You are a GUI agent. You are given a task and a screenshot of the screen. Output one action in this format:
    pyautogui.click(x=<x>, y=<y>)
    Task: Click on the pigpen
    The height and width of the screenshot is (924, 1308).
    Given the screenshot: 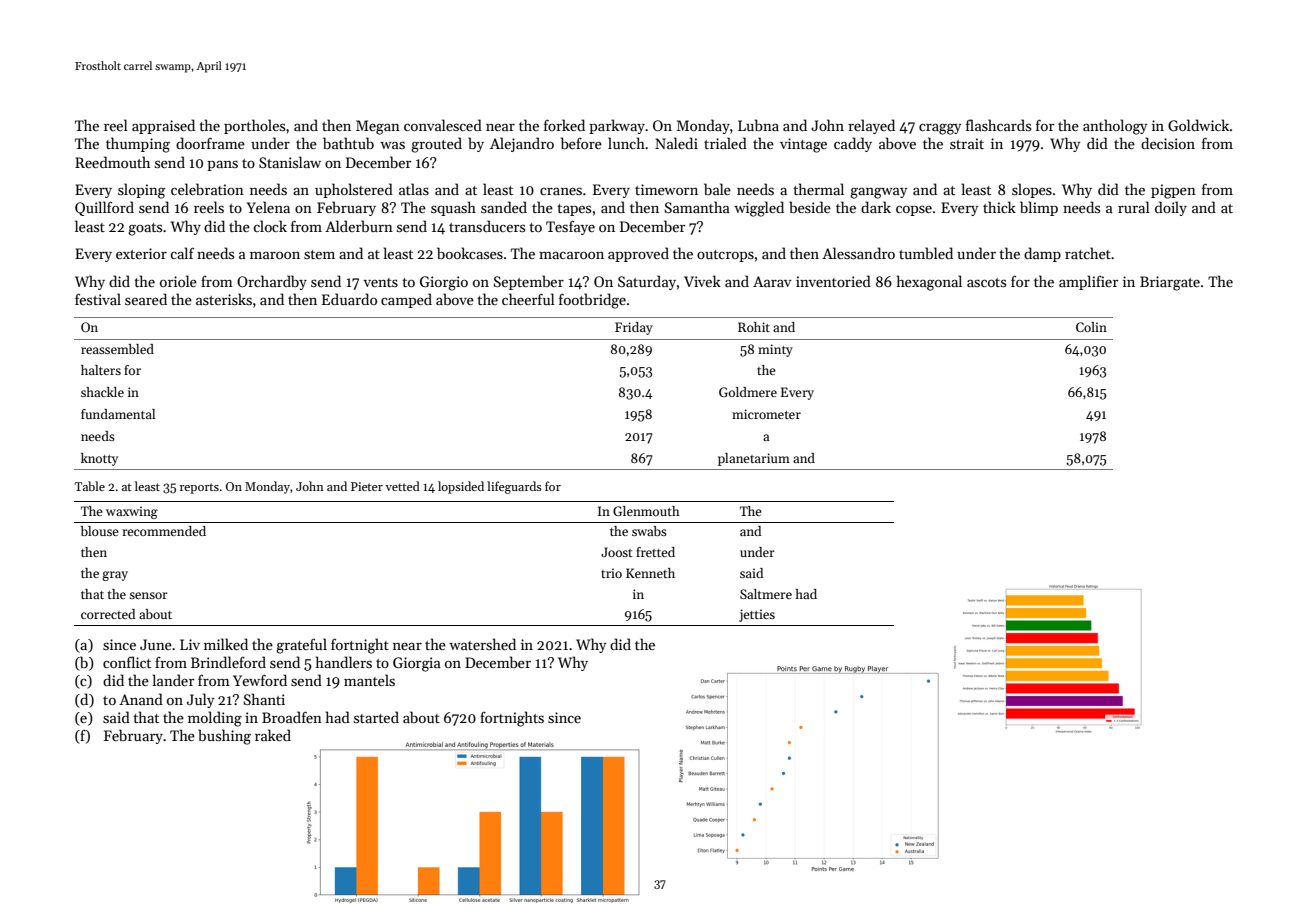 What is the action you would take?
    pyautogui.click(x=1173, y=191)
